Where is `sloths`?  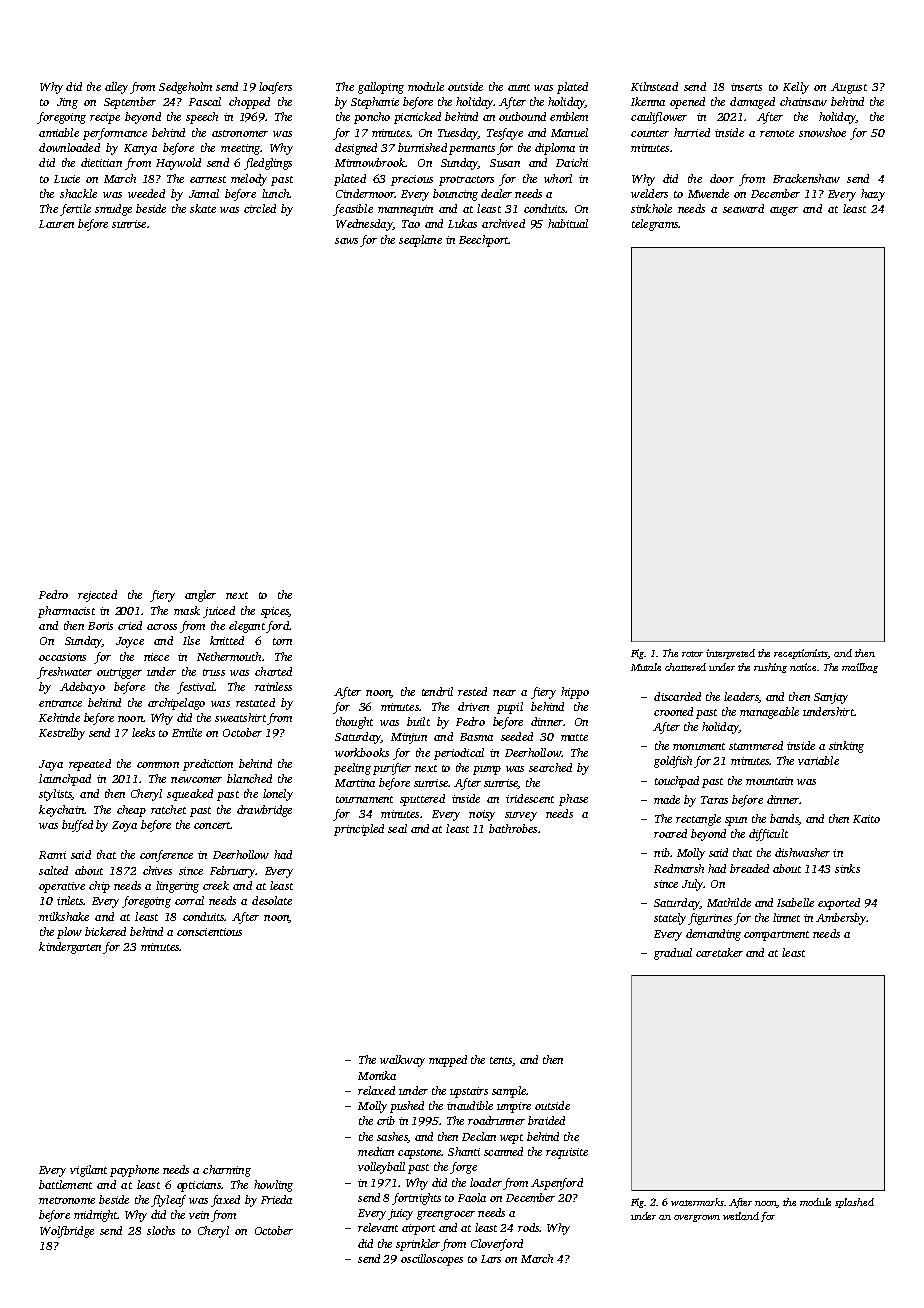 sloths is located at coordinates (161, 1230).
